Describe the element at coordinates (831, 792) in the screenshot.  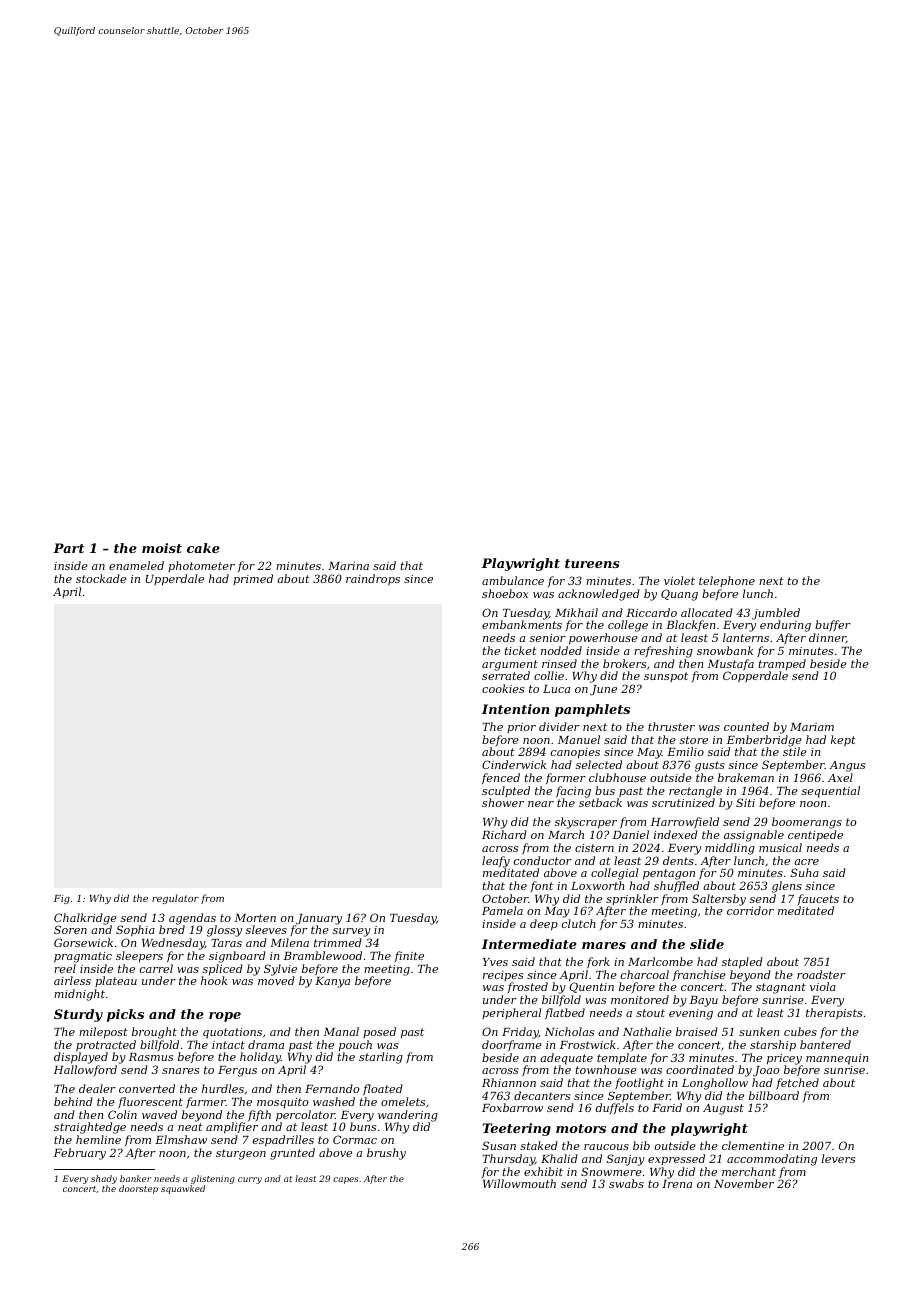
I see `sequential` at that location.
